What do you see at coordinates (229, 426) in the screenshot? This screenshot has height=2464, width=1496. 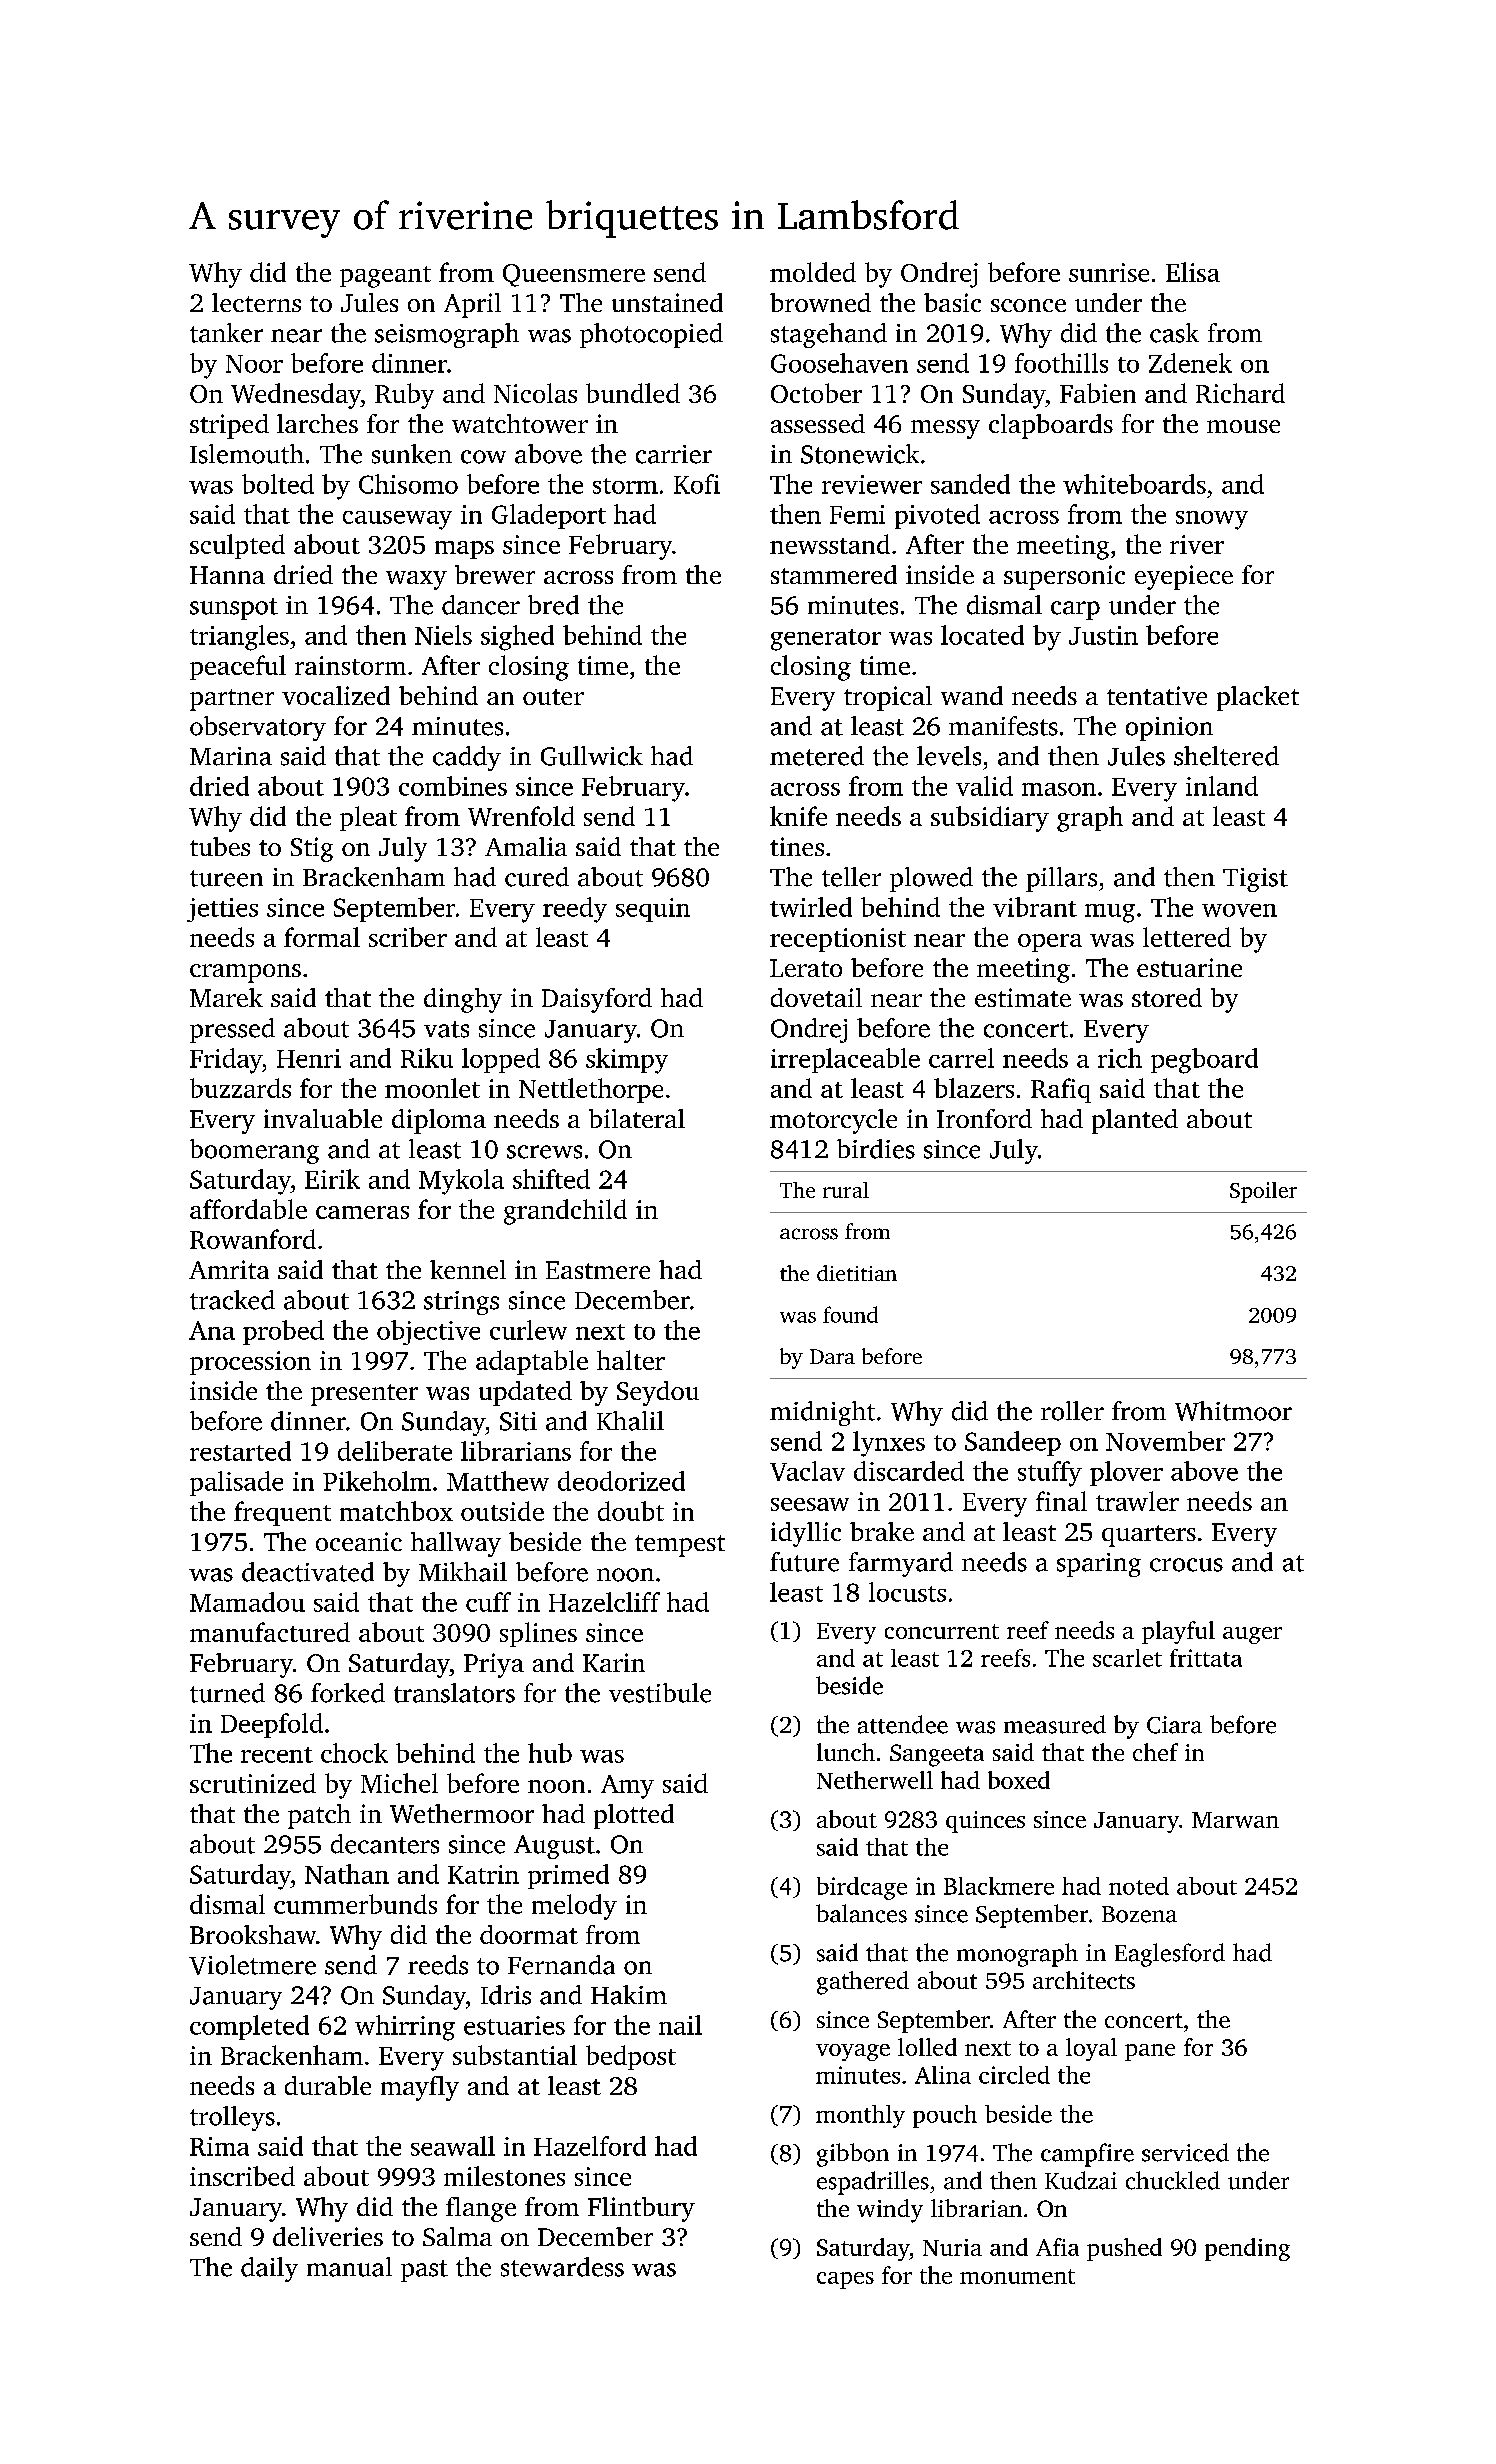 I see `striped` at bounding box center [229, 426].
